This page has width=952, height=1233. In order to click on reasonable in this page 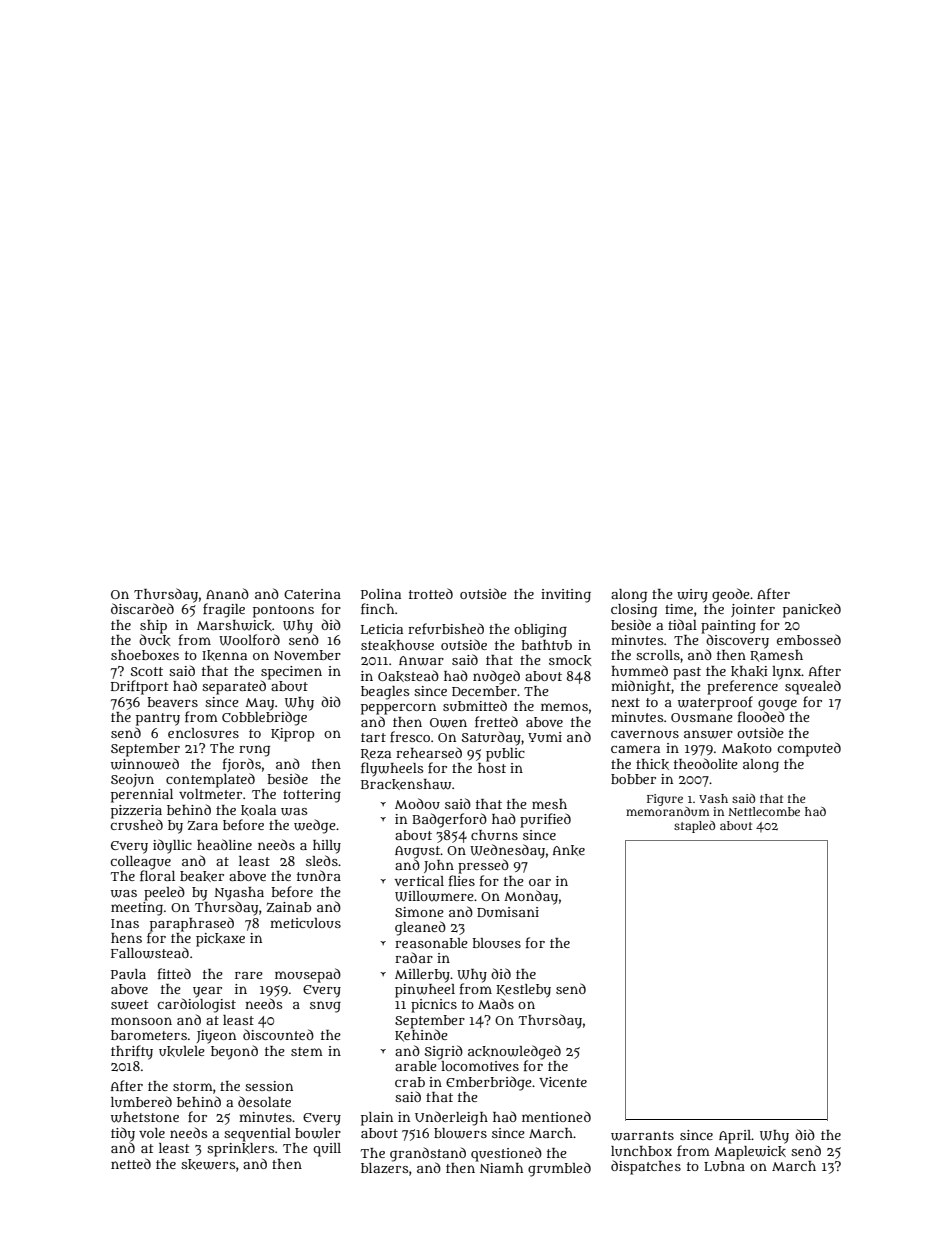, I will do `click(431, 943)`.
